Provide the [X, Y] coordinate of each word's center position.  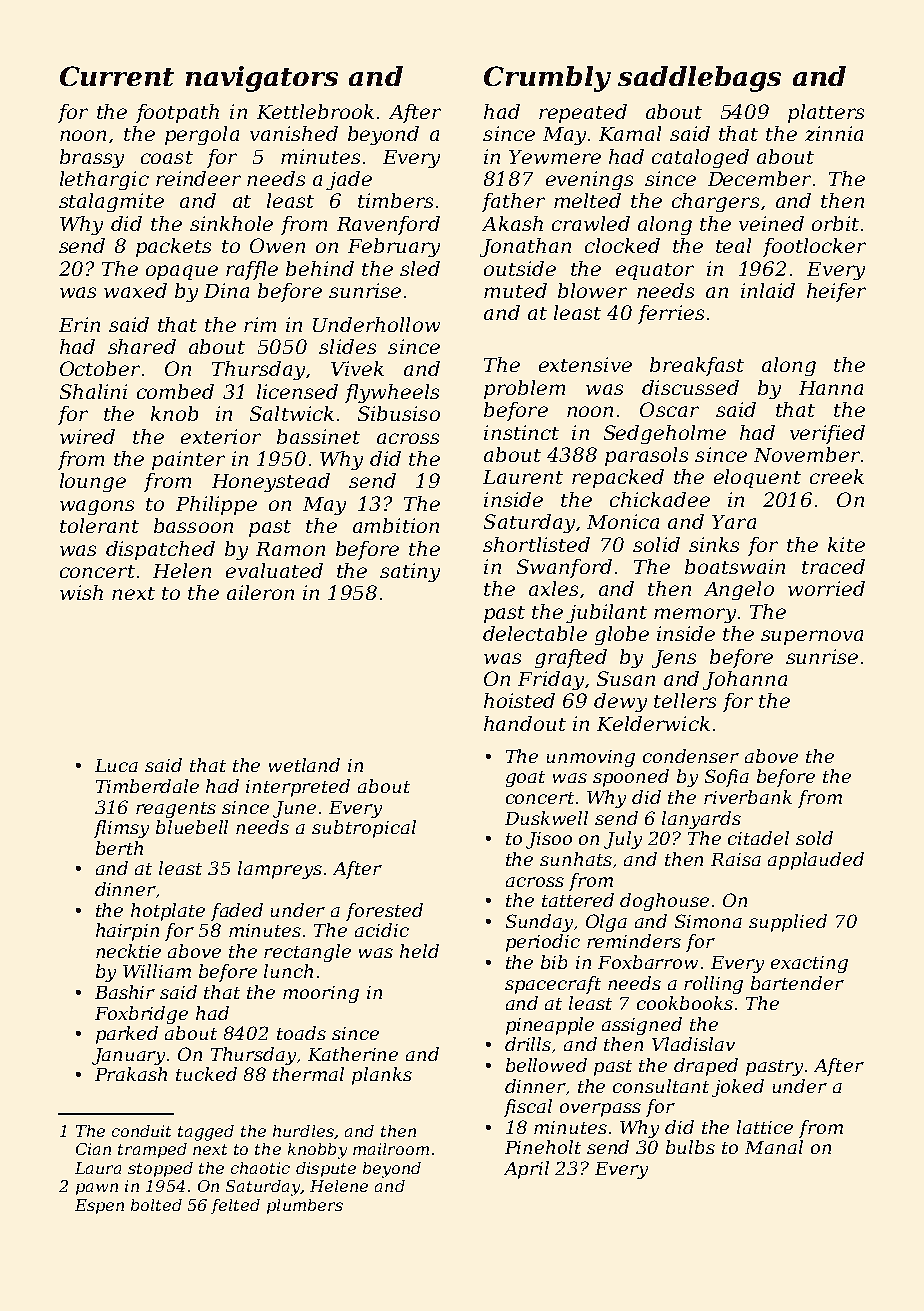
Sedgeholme [665, 434]
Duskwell [546, 818]
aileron [260, 592]
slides [347, 346]
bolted [156, 1205]
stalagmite [111, 202]
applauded [816, 861]
